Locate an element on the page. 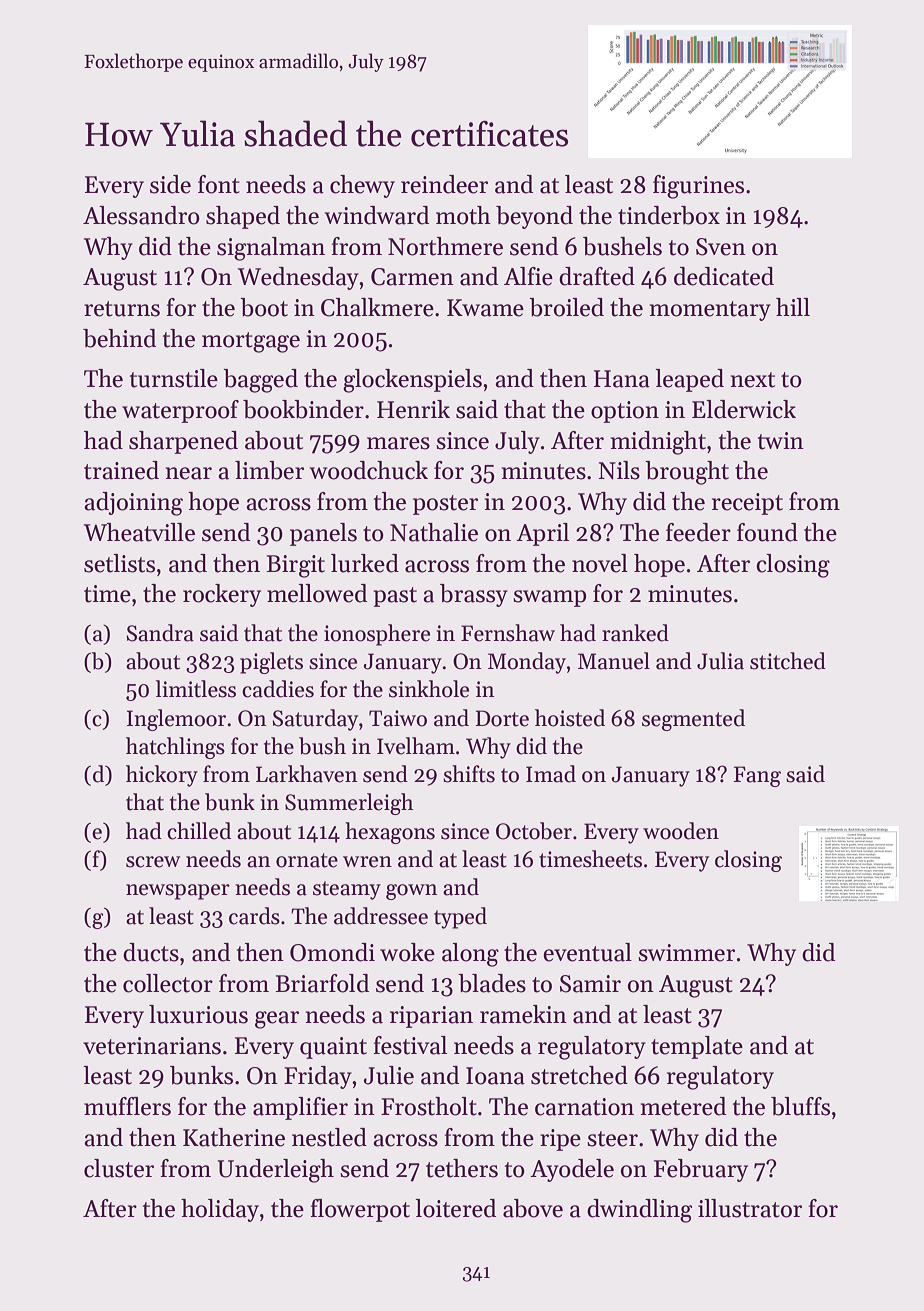 The height and width of the document is (1311, 924). windward is located at coordinates (376, 215).
